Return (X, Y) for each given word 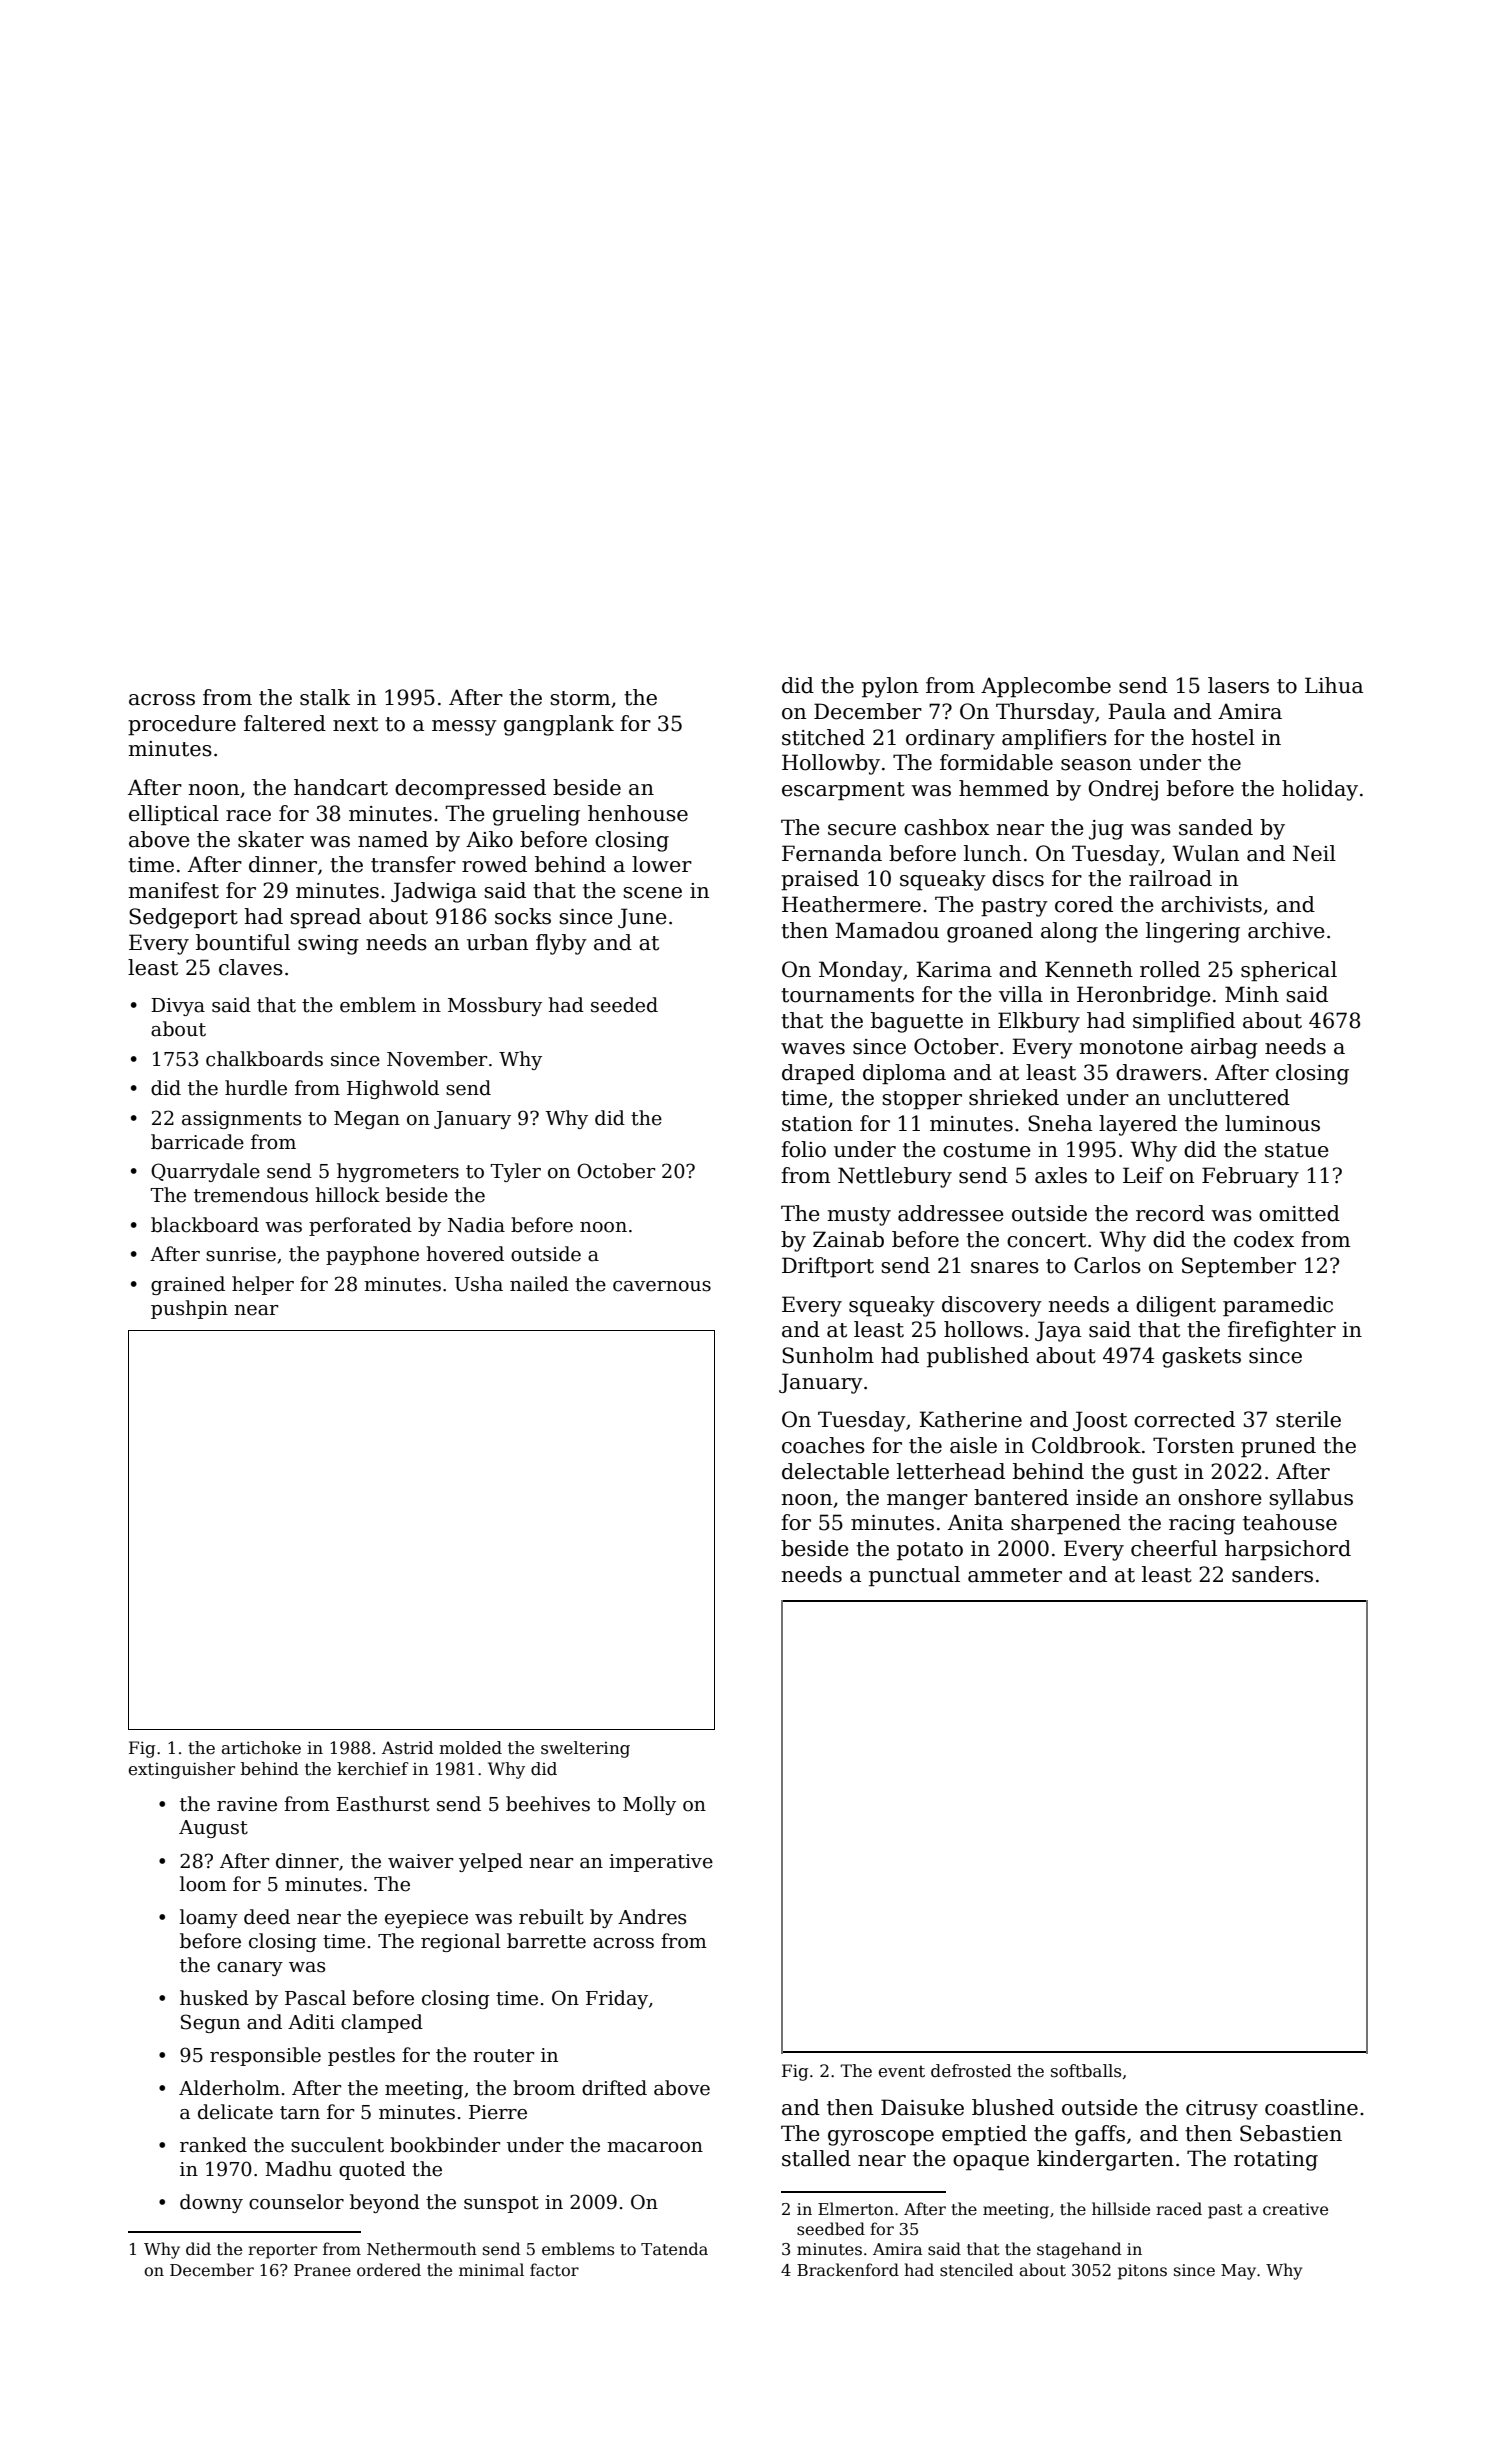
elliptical (174, 815)
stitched (823, 737)
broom (544, 2088)
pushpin (189, 1309)
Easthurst (383, 1804)
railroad (1170, 878)
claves (251, 967)
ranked (213, 2145)
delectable (835, 1471)
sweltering (585, 1749)
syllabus (1311, 1499)
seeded (624, 1005)
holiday (1320, 790)
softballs (1086, 2071)
